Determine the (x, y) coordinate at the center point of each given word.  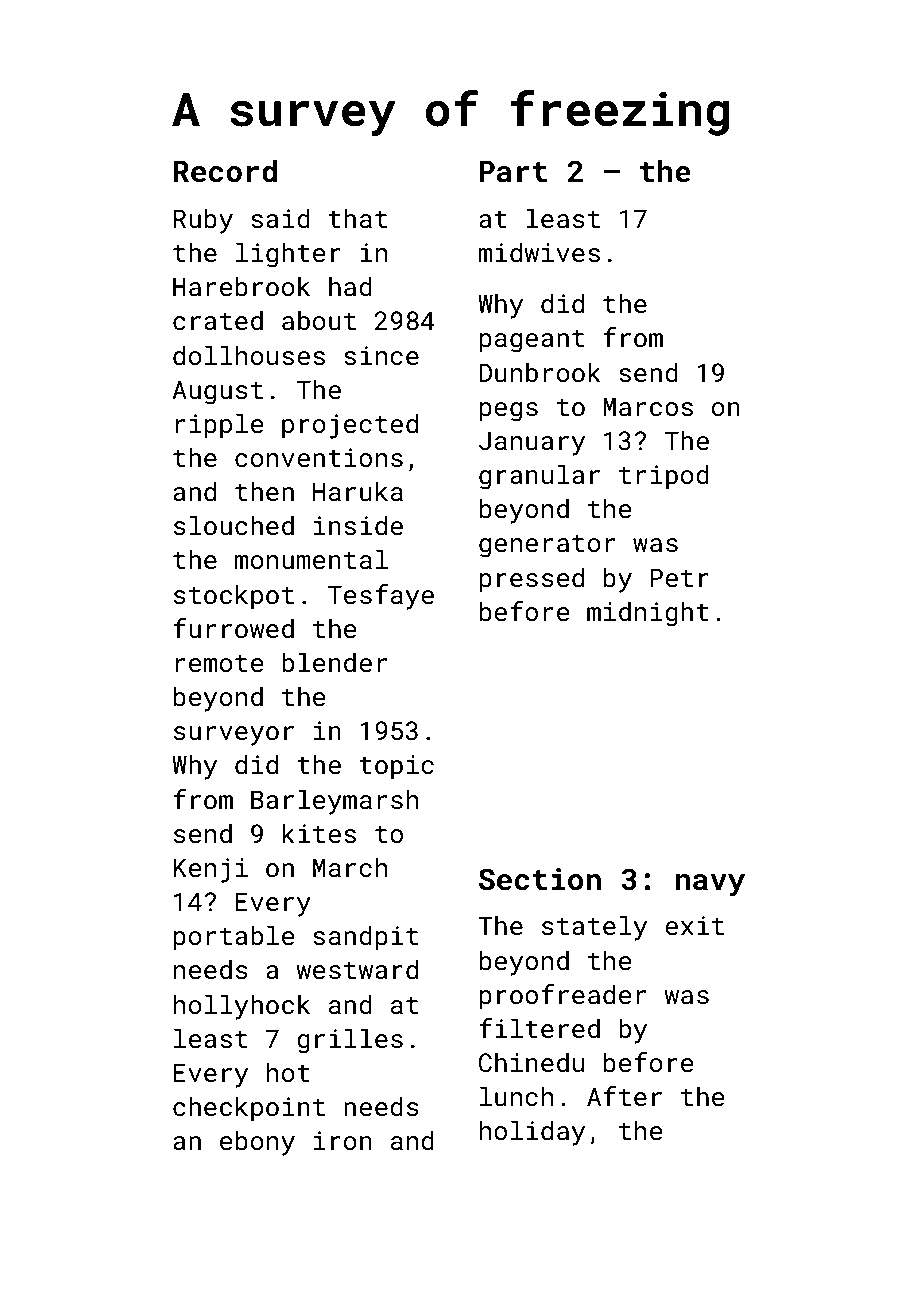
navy (710, 885)
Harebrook (241, 286)
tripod (664, 477)
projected (350, 426)
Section (540, 879)
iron (343, 1140)
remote (219, 664)
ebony (257, 1143)
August (218, 392)
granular (539, 477)
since (381, 356)
